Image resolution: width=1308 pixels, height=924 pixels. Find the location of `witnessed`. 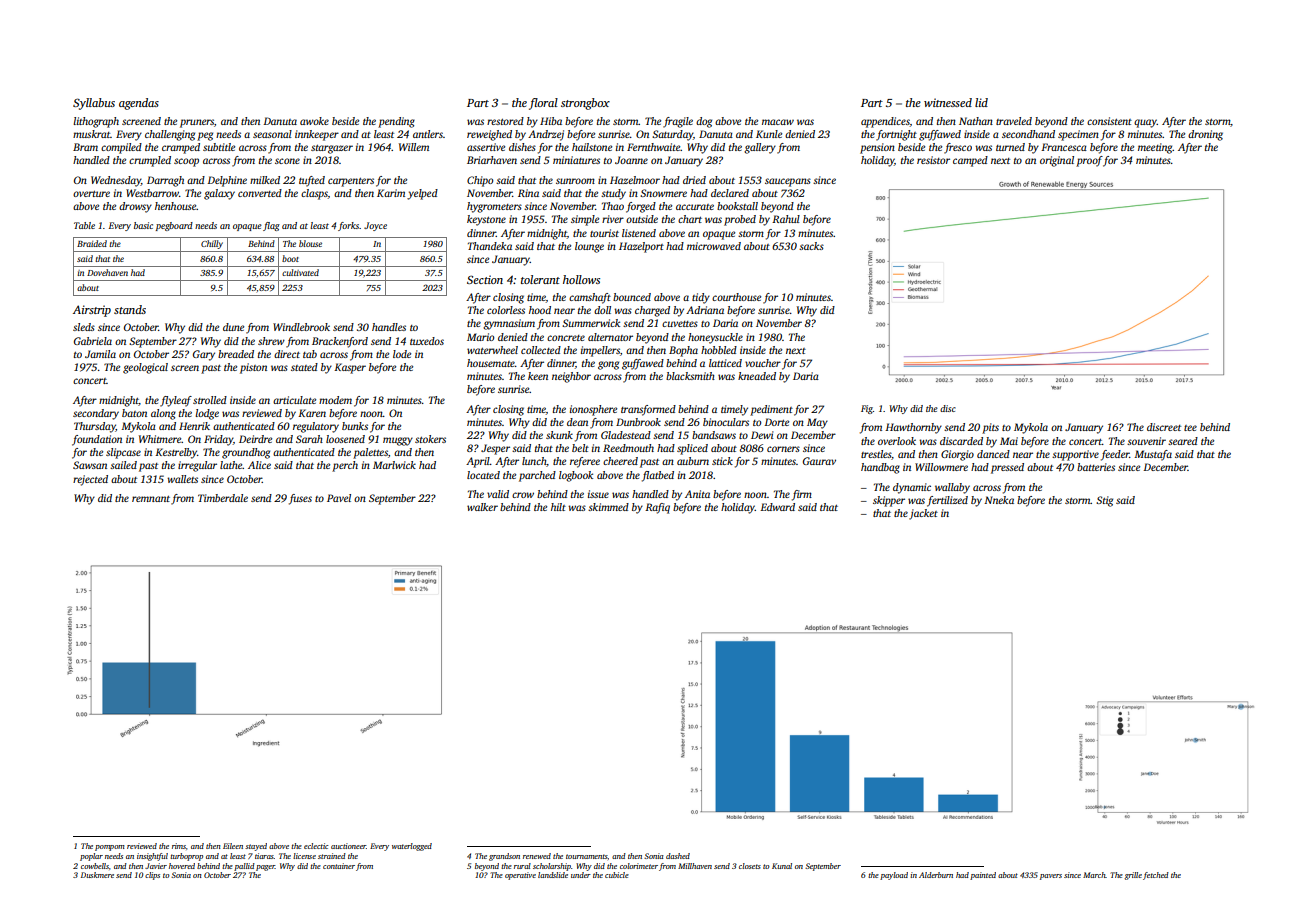

witnessed is located at coordinates (948, 102).
